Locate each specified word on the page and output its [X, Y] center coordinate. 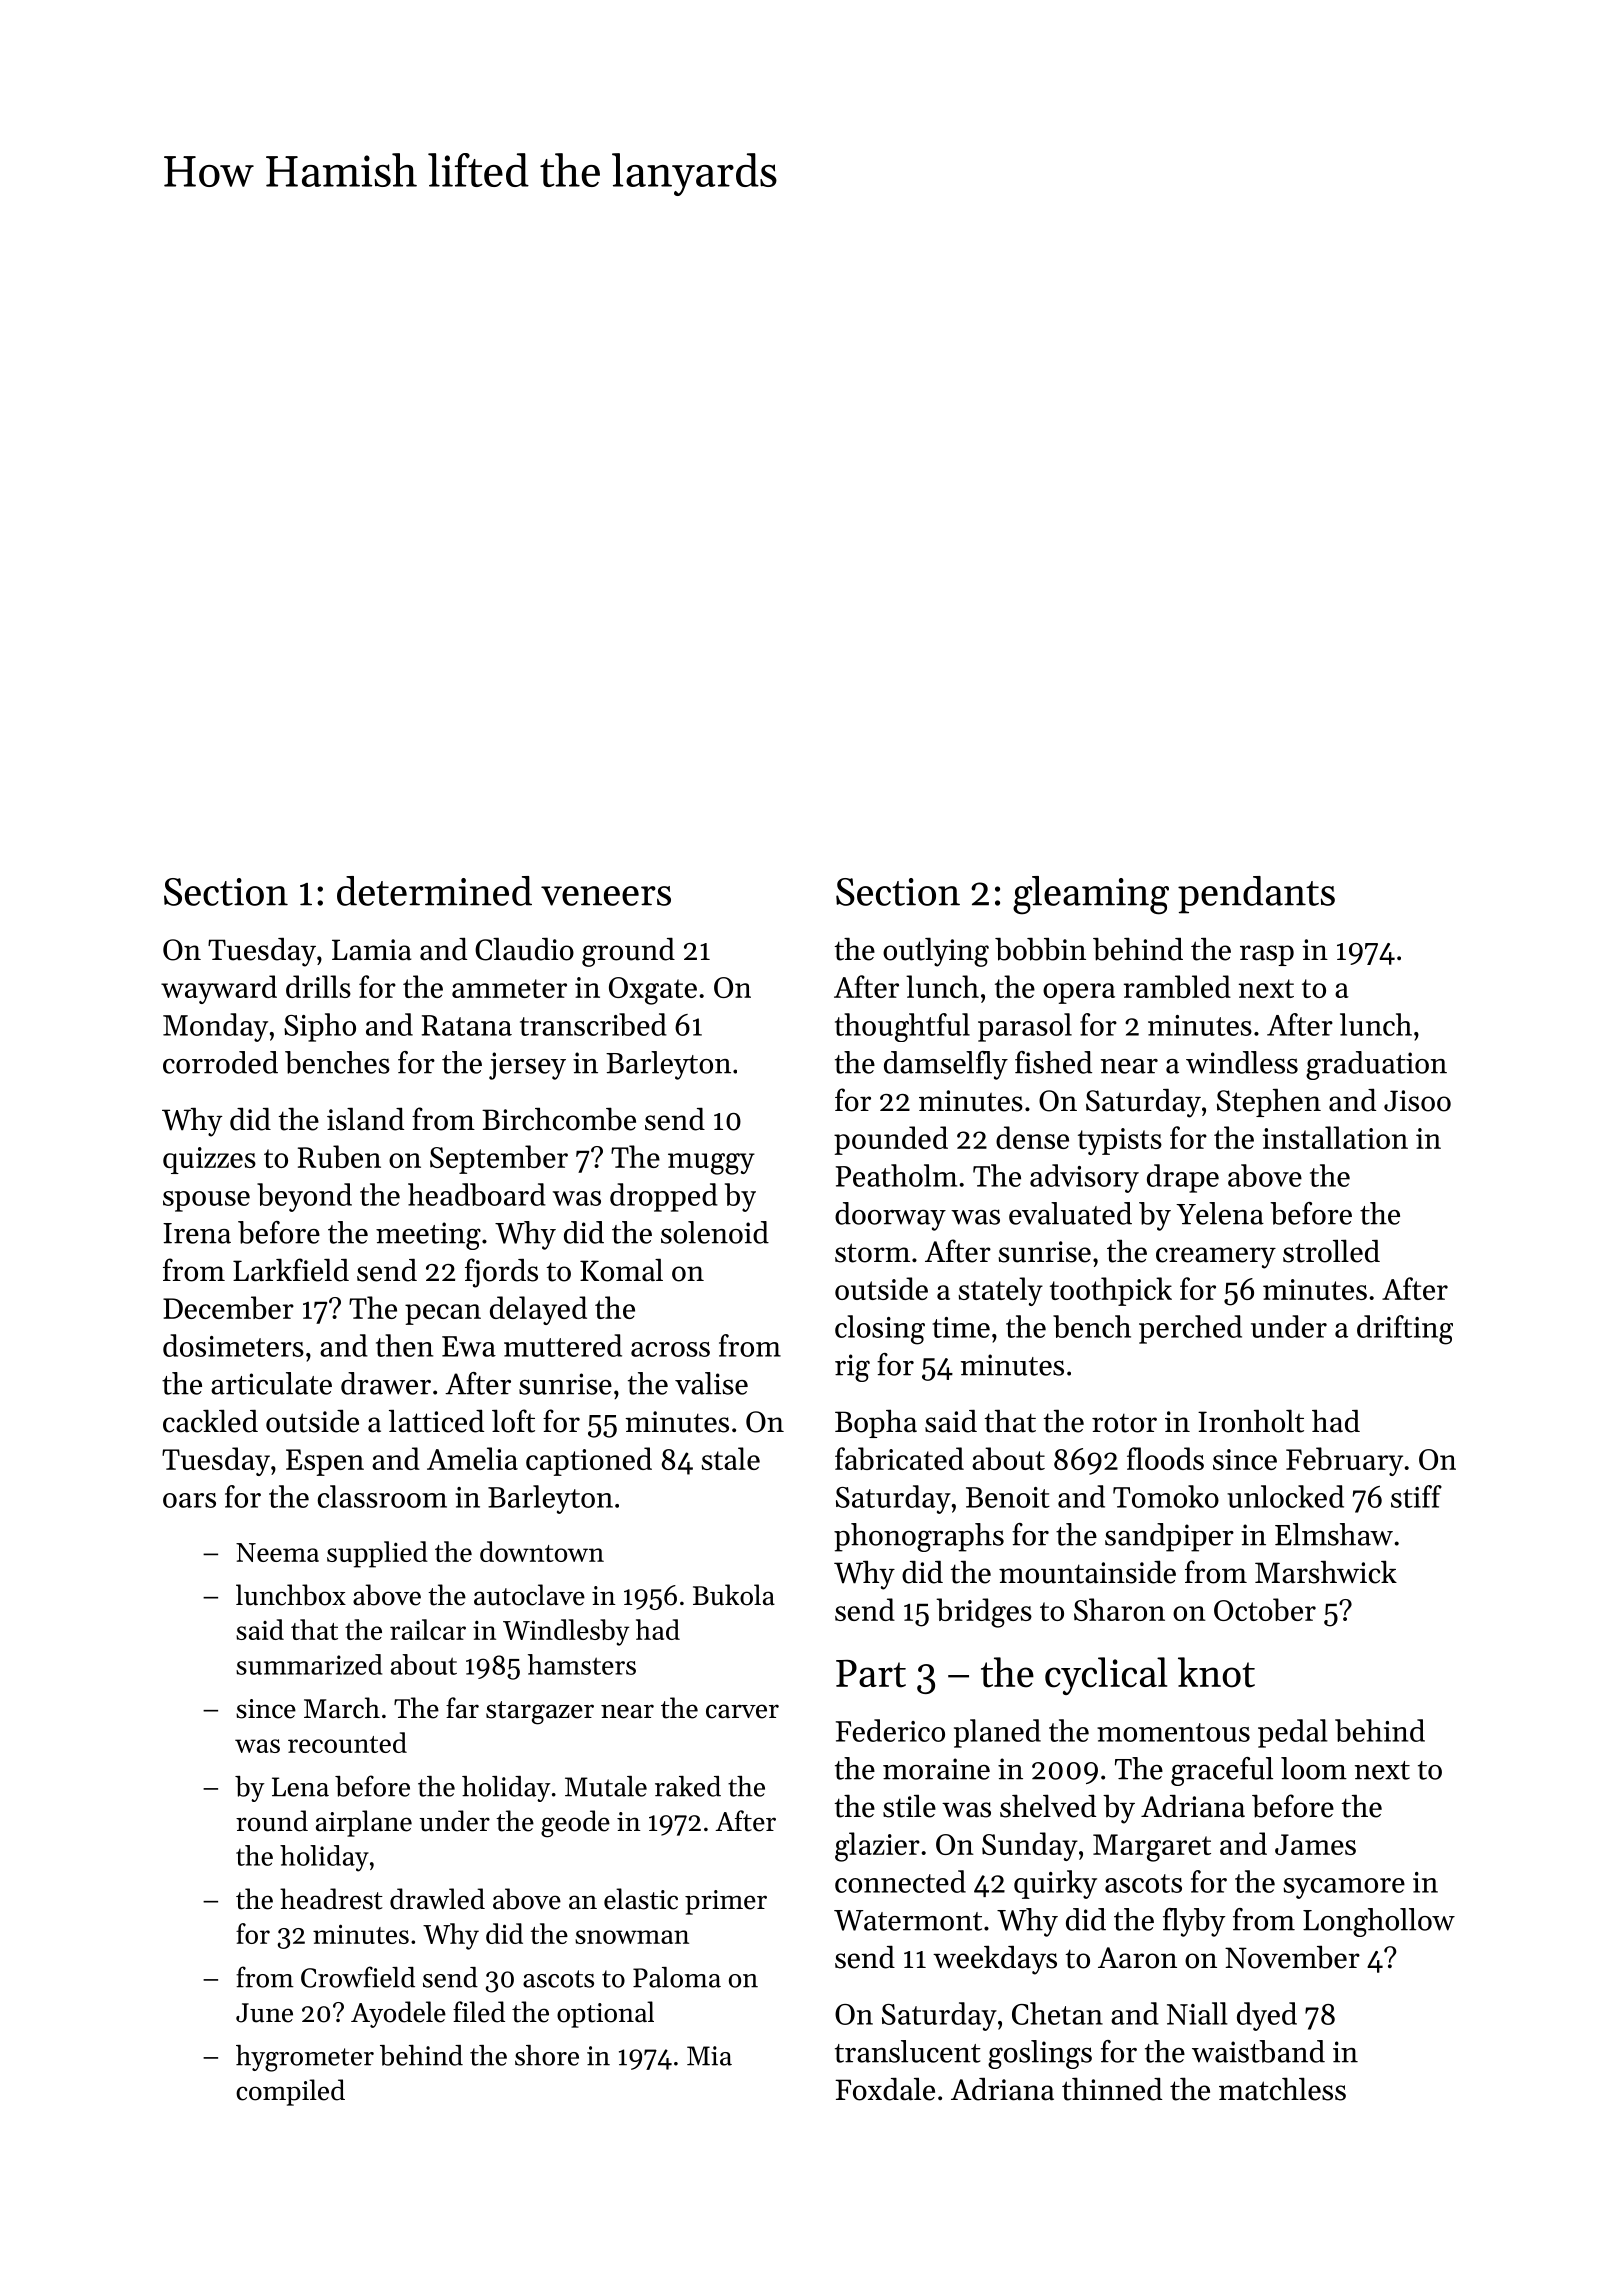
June [264, 2013]
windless [1242, 1062]
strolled [1331, 1251]
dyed [1267, 2016]
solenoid [715, 1232]
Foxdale [885, 2089]
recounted [347, 1742]
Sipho [320, 1027]
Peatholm [896, 1175]
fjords [501, 1273]
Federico [890, 1730]
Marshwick [1326, 1572]
